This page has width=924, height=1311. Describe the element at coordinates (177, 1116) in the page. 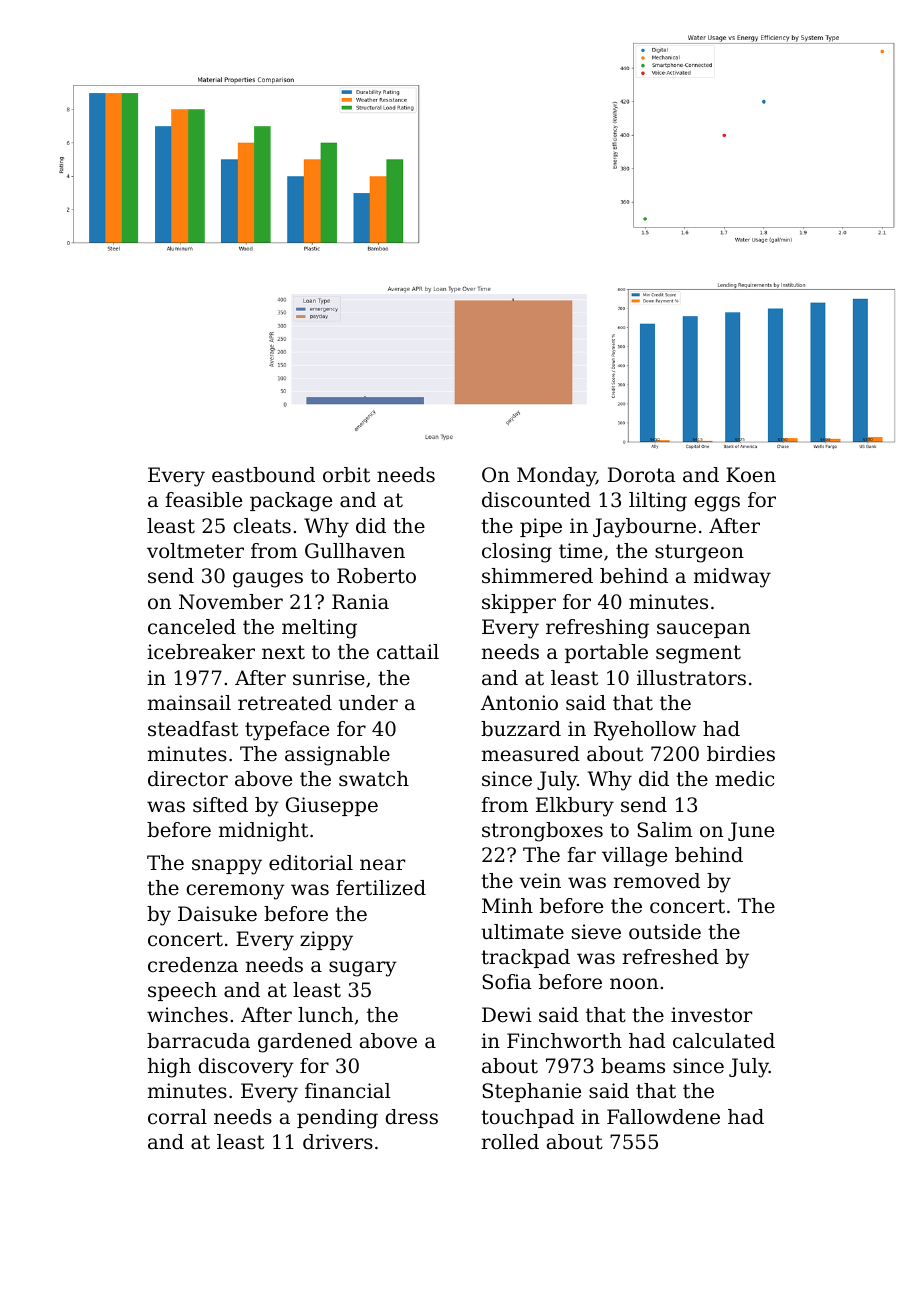

I see `corral` at that location.
